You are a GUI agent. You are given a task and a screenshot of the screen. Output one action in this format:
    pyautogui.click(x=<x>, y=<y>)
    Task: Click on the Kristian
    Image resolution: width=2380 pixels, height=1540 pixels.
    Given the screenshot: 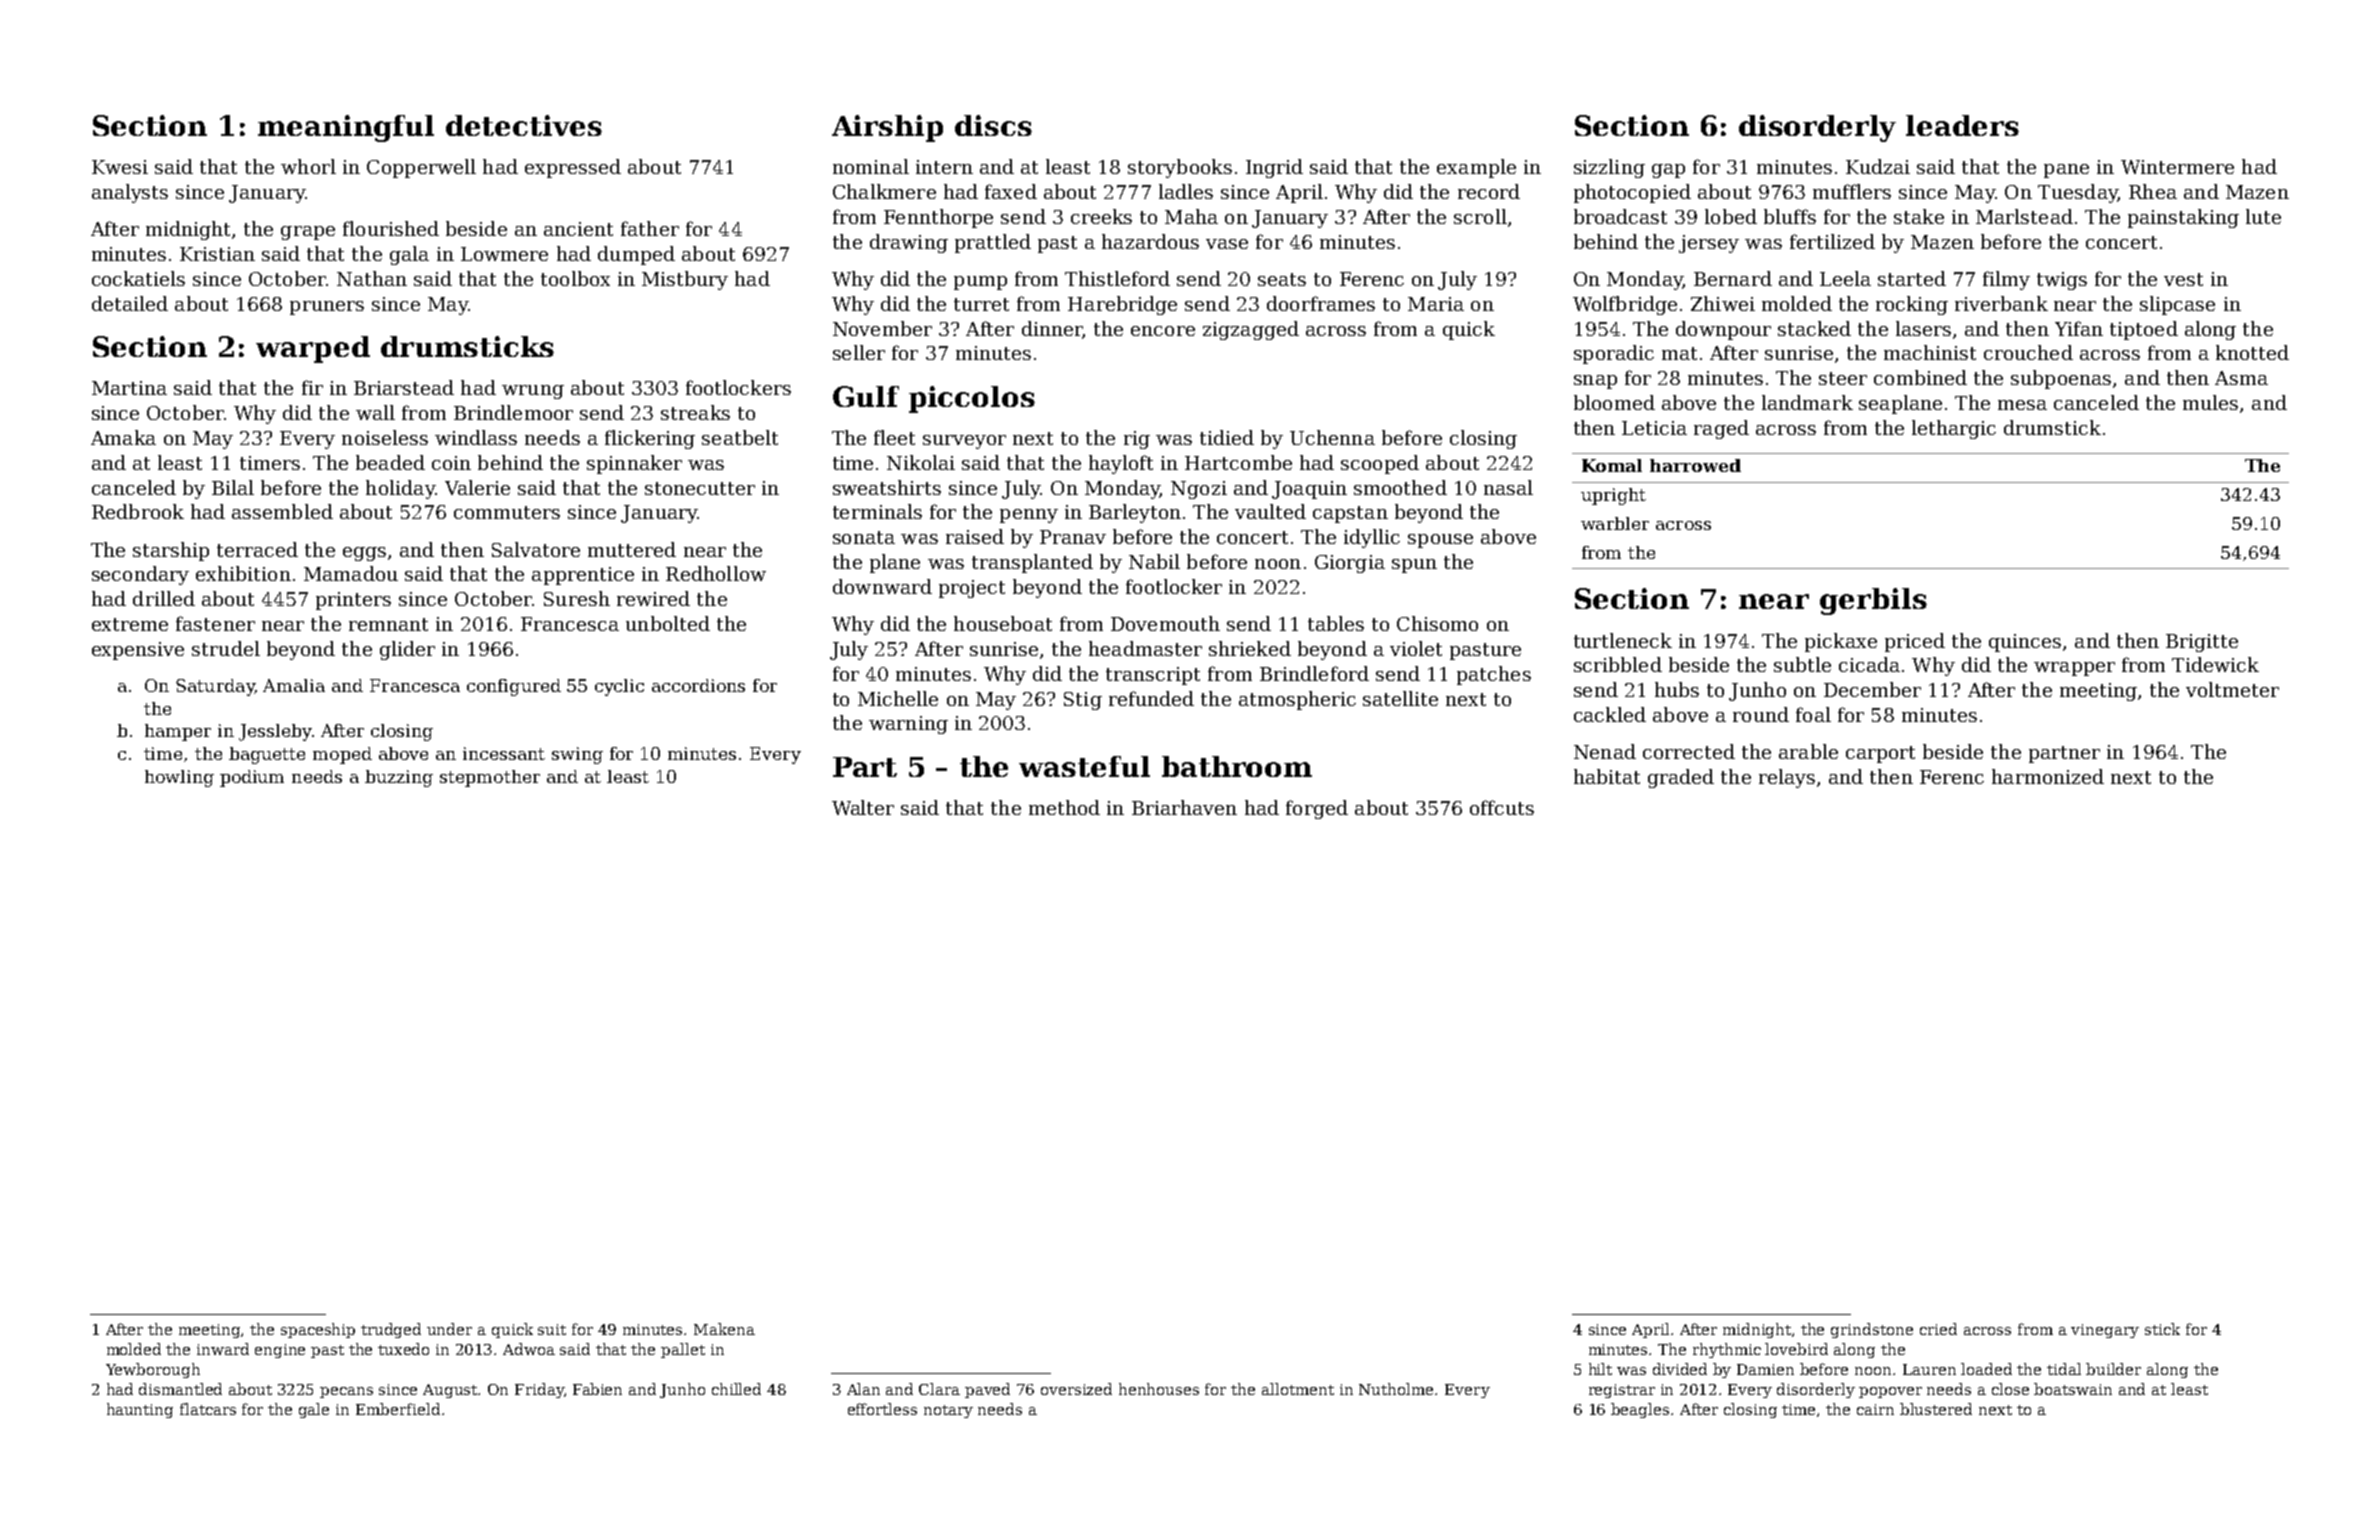 What is the action you would take?
    pyautogui.click(x=217, y=254)
